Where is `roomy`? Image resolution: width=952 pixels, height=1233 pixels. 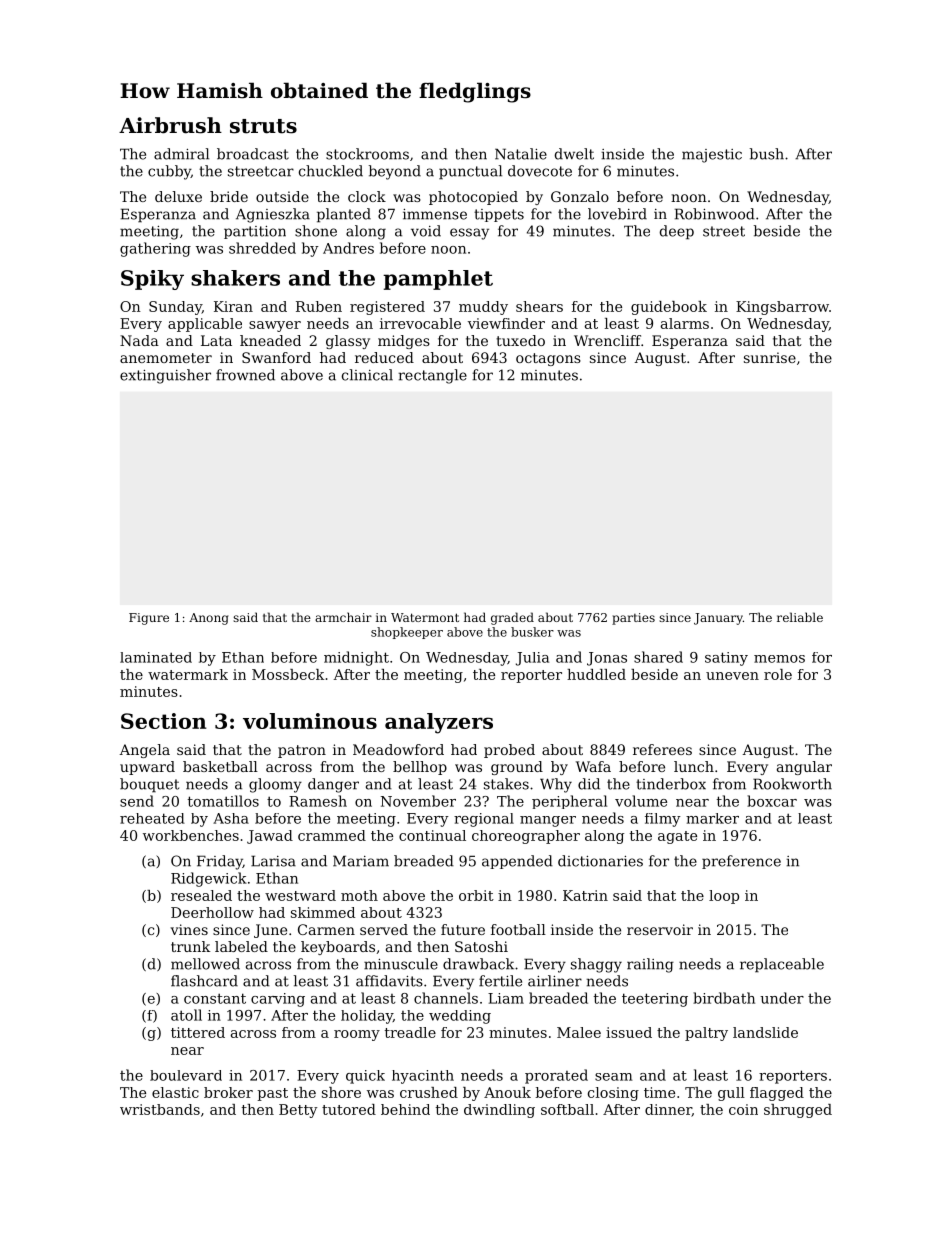
roomy is located at coordinates (357, 1035).
